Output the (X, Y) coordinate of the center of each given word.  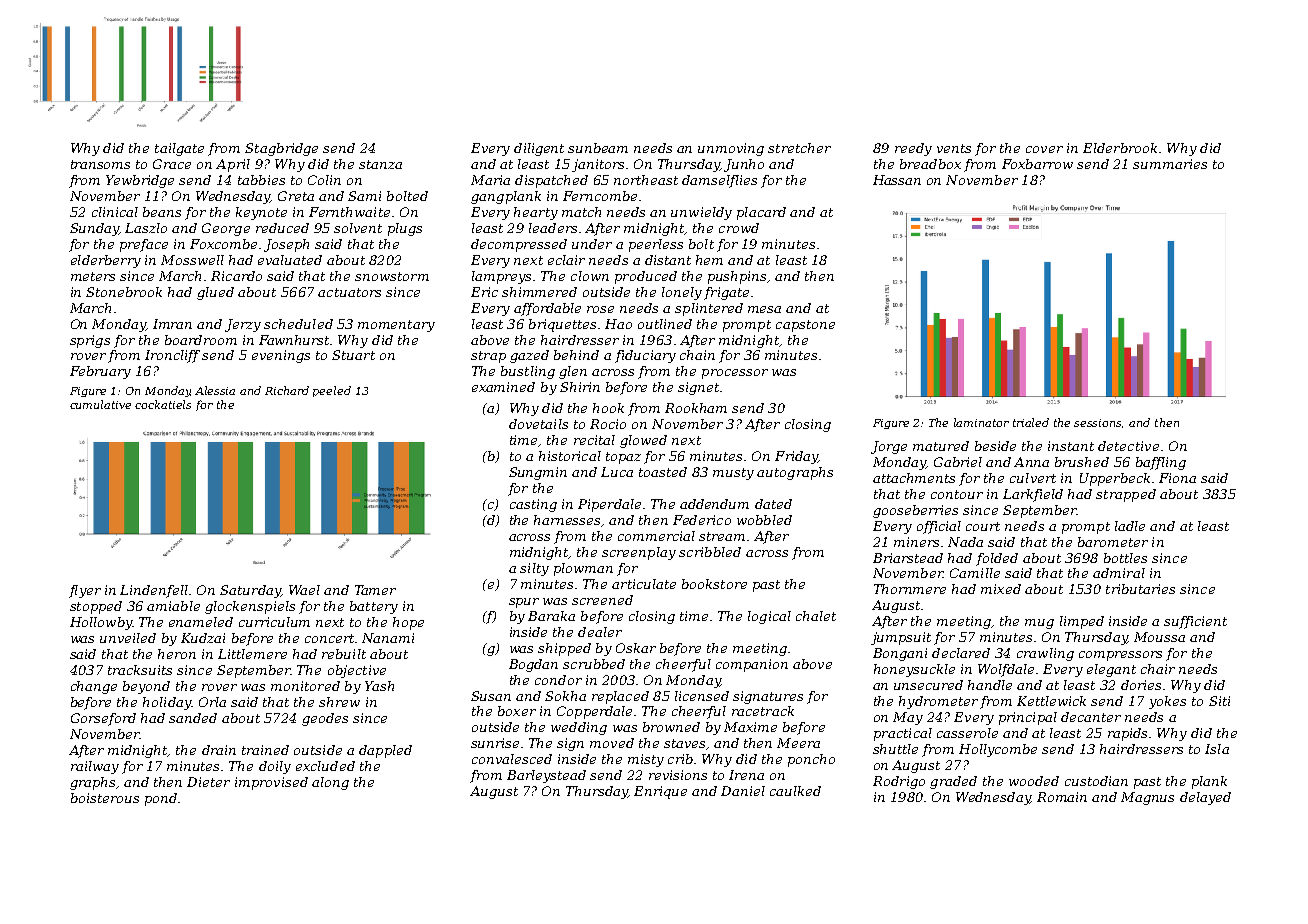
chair (1158, 669)
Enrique (660, 792)
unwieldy (701, 213)
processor (735, 374)
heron (177, 654)
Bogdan (533, 665)
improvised (271, 783)
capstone (805, 326)
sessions (1097, 423)
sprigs (90, 341)
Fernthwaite (349, 212)
